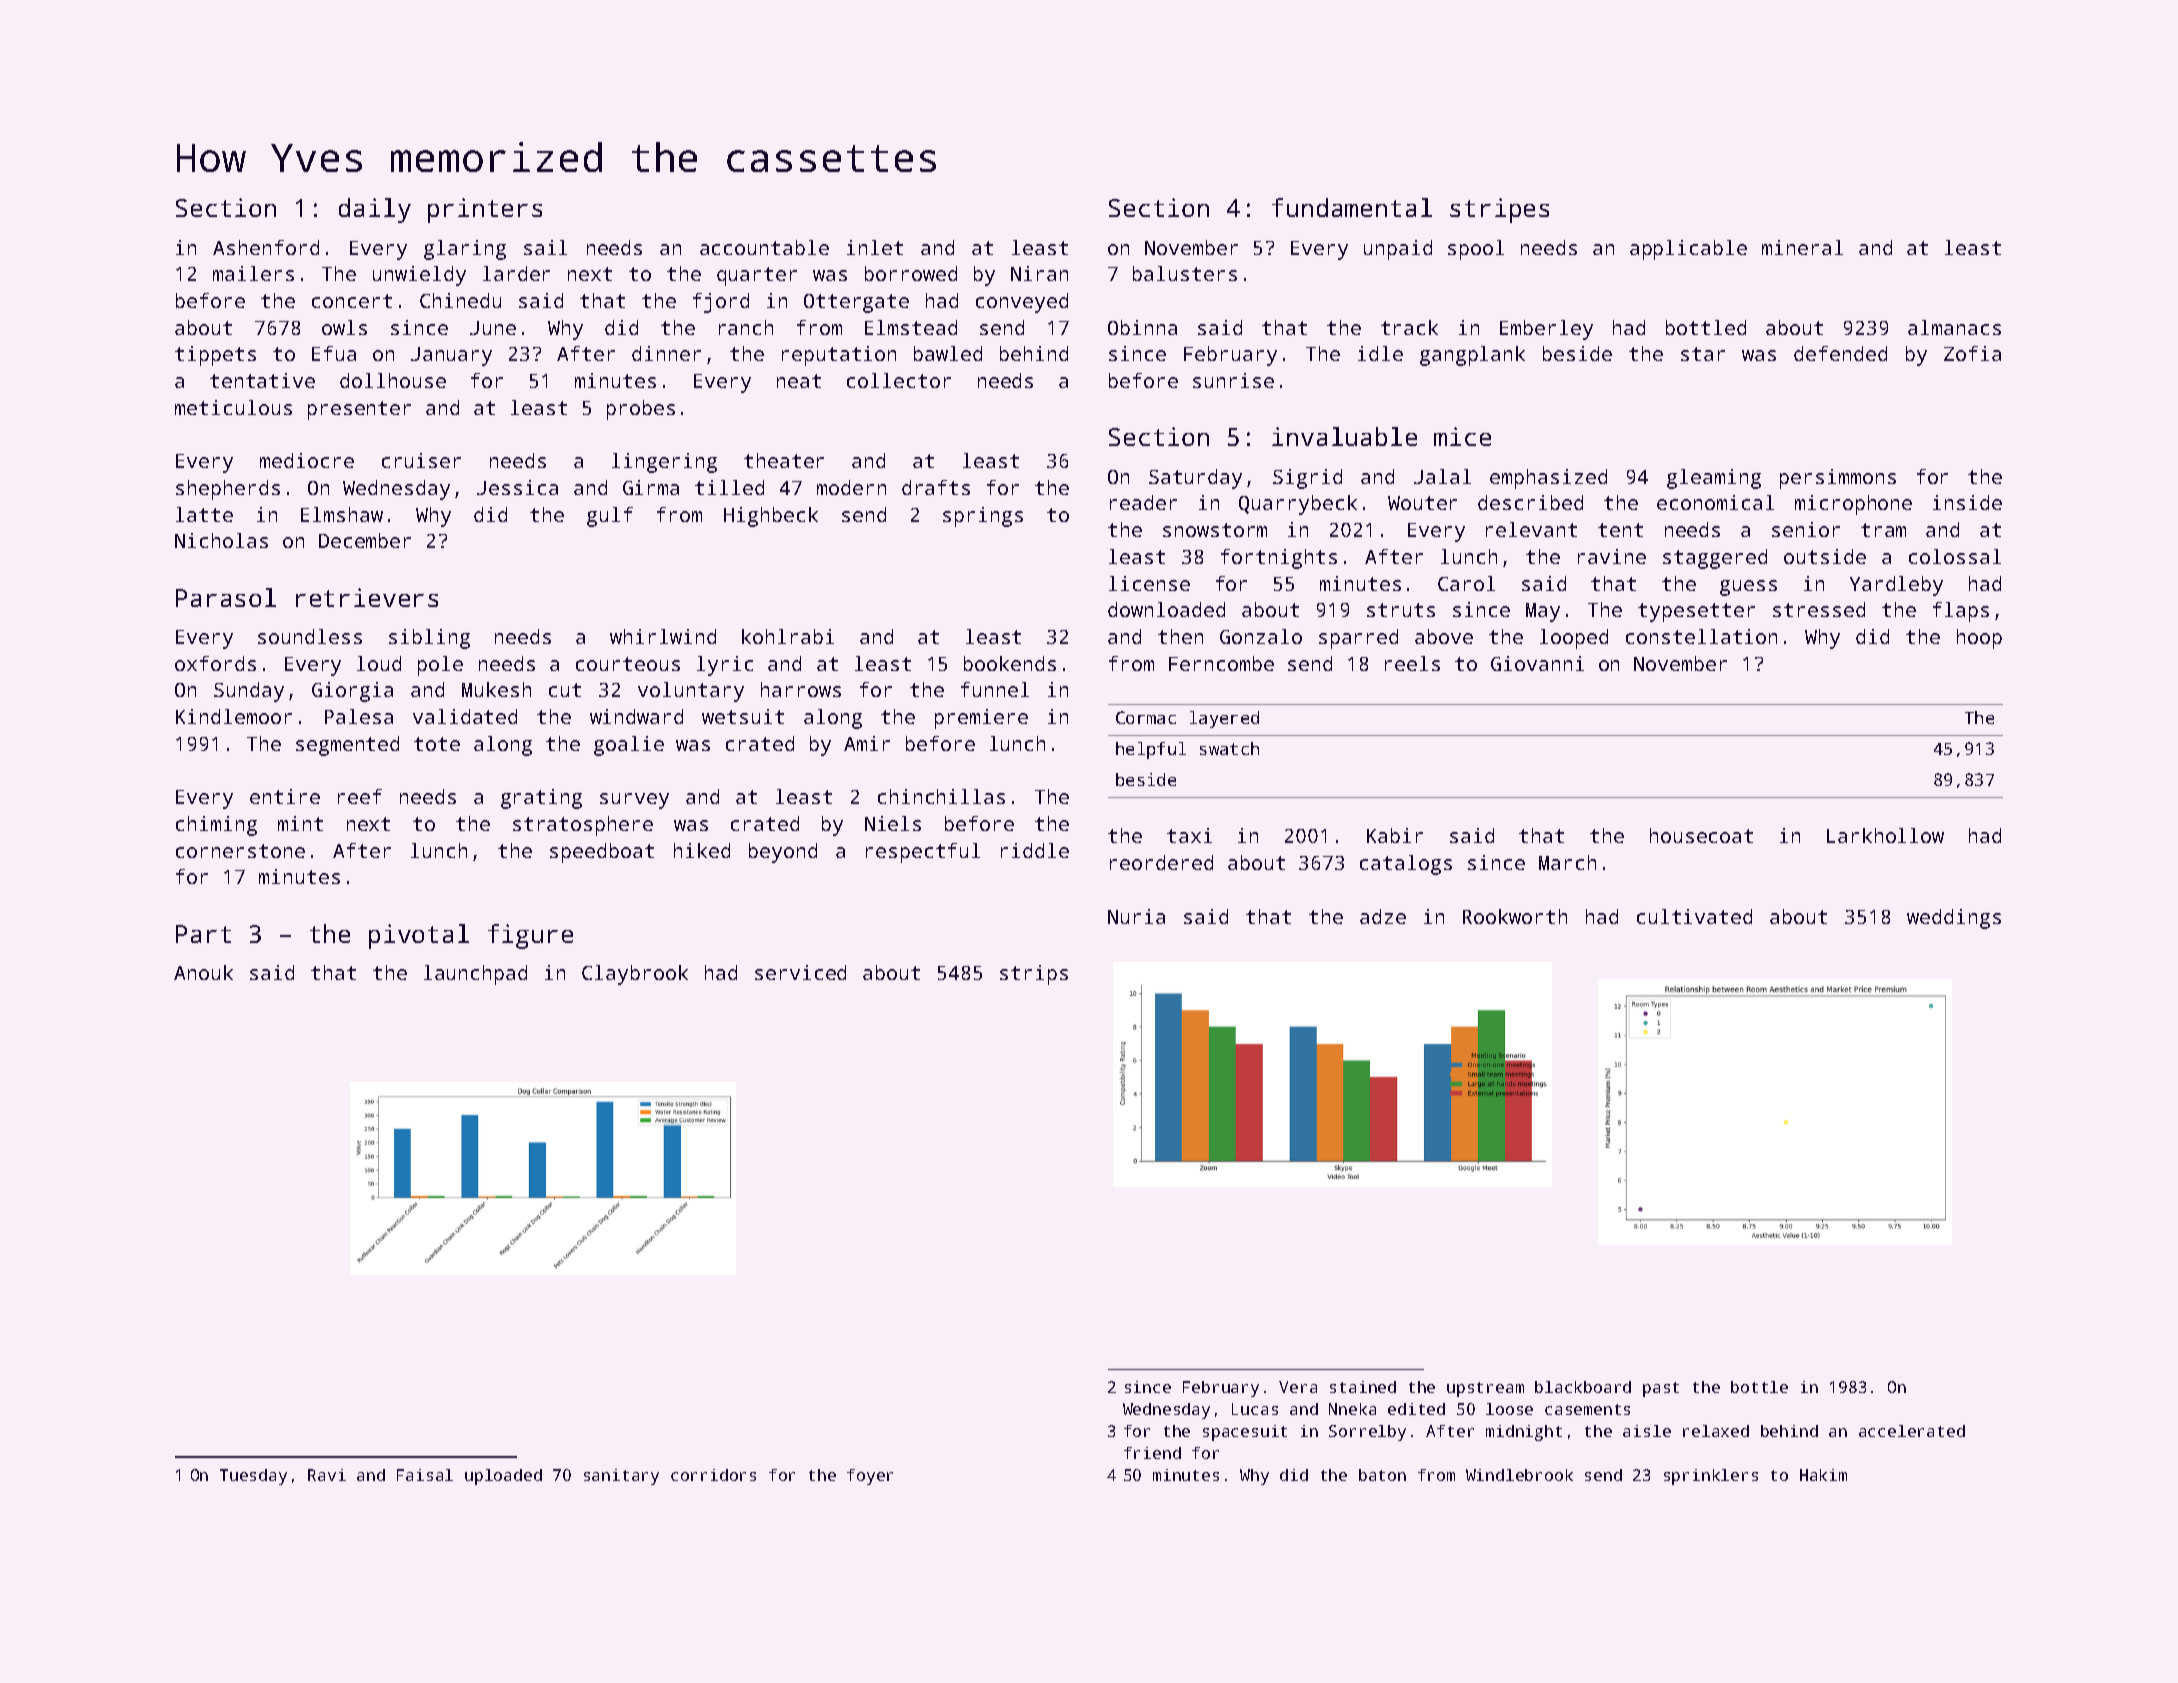  I want to click on downloaded, so click(1166, 609).
